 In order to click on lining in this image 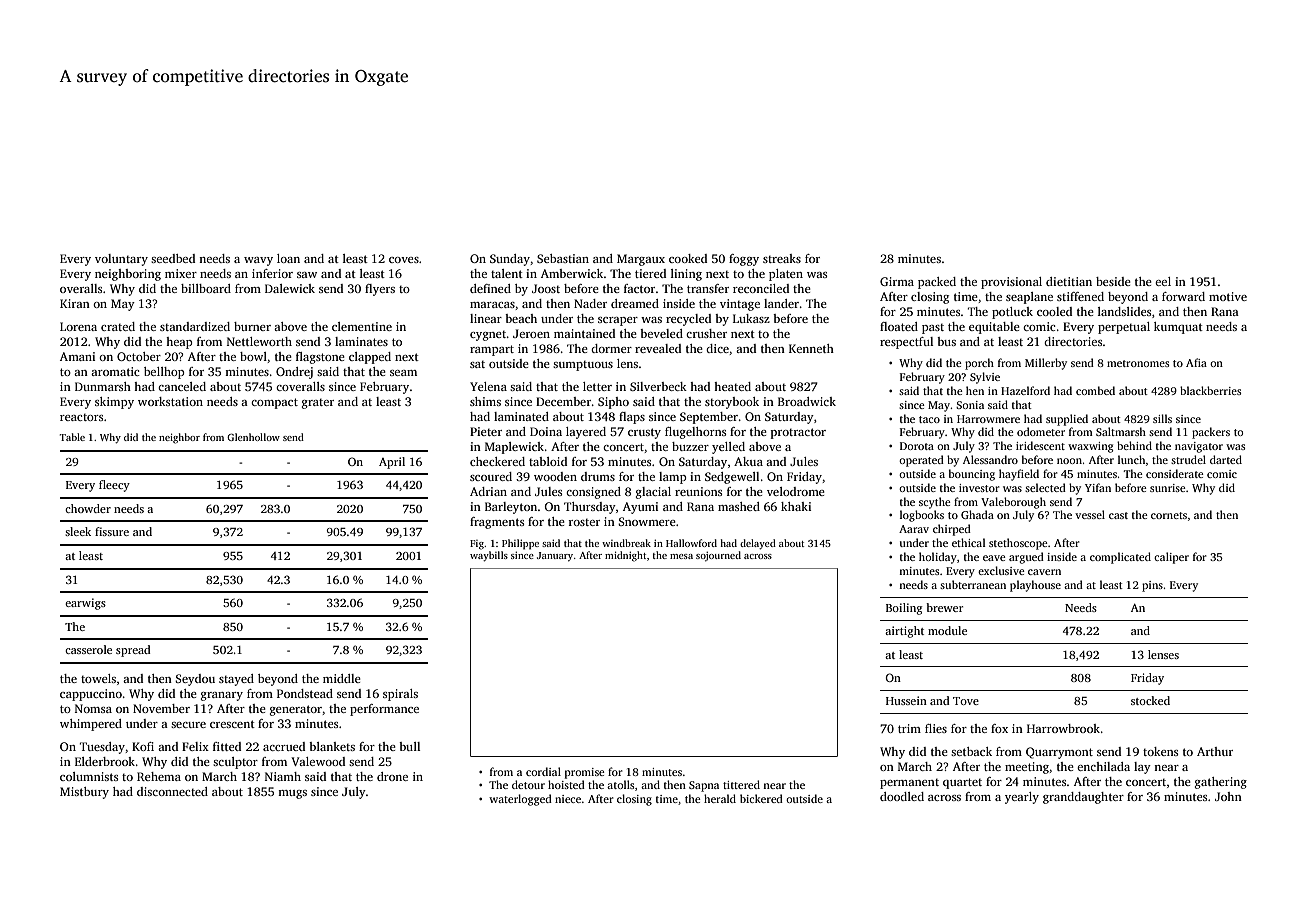, I will do `click(686, 275)`.
